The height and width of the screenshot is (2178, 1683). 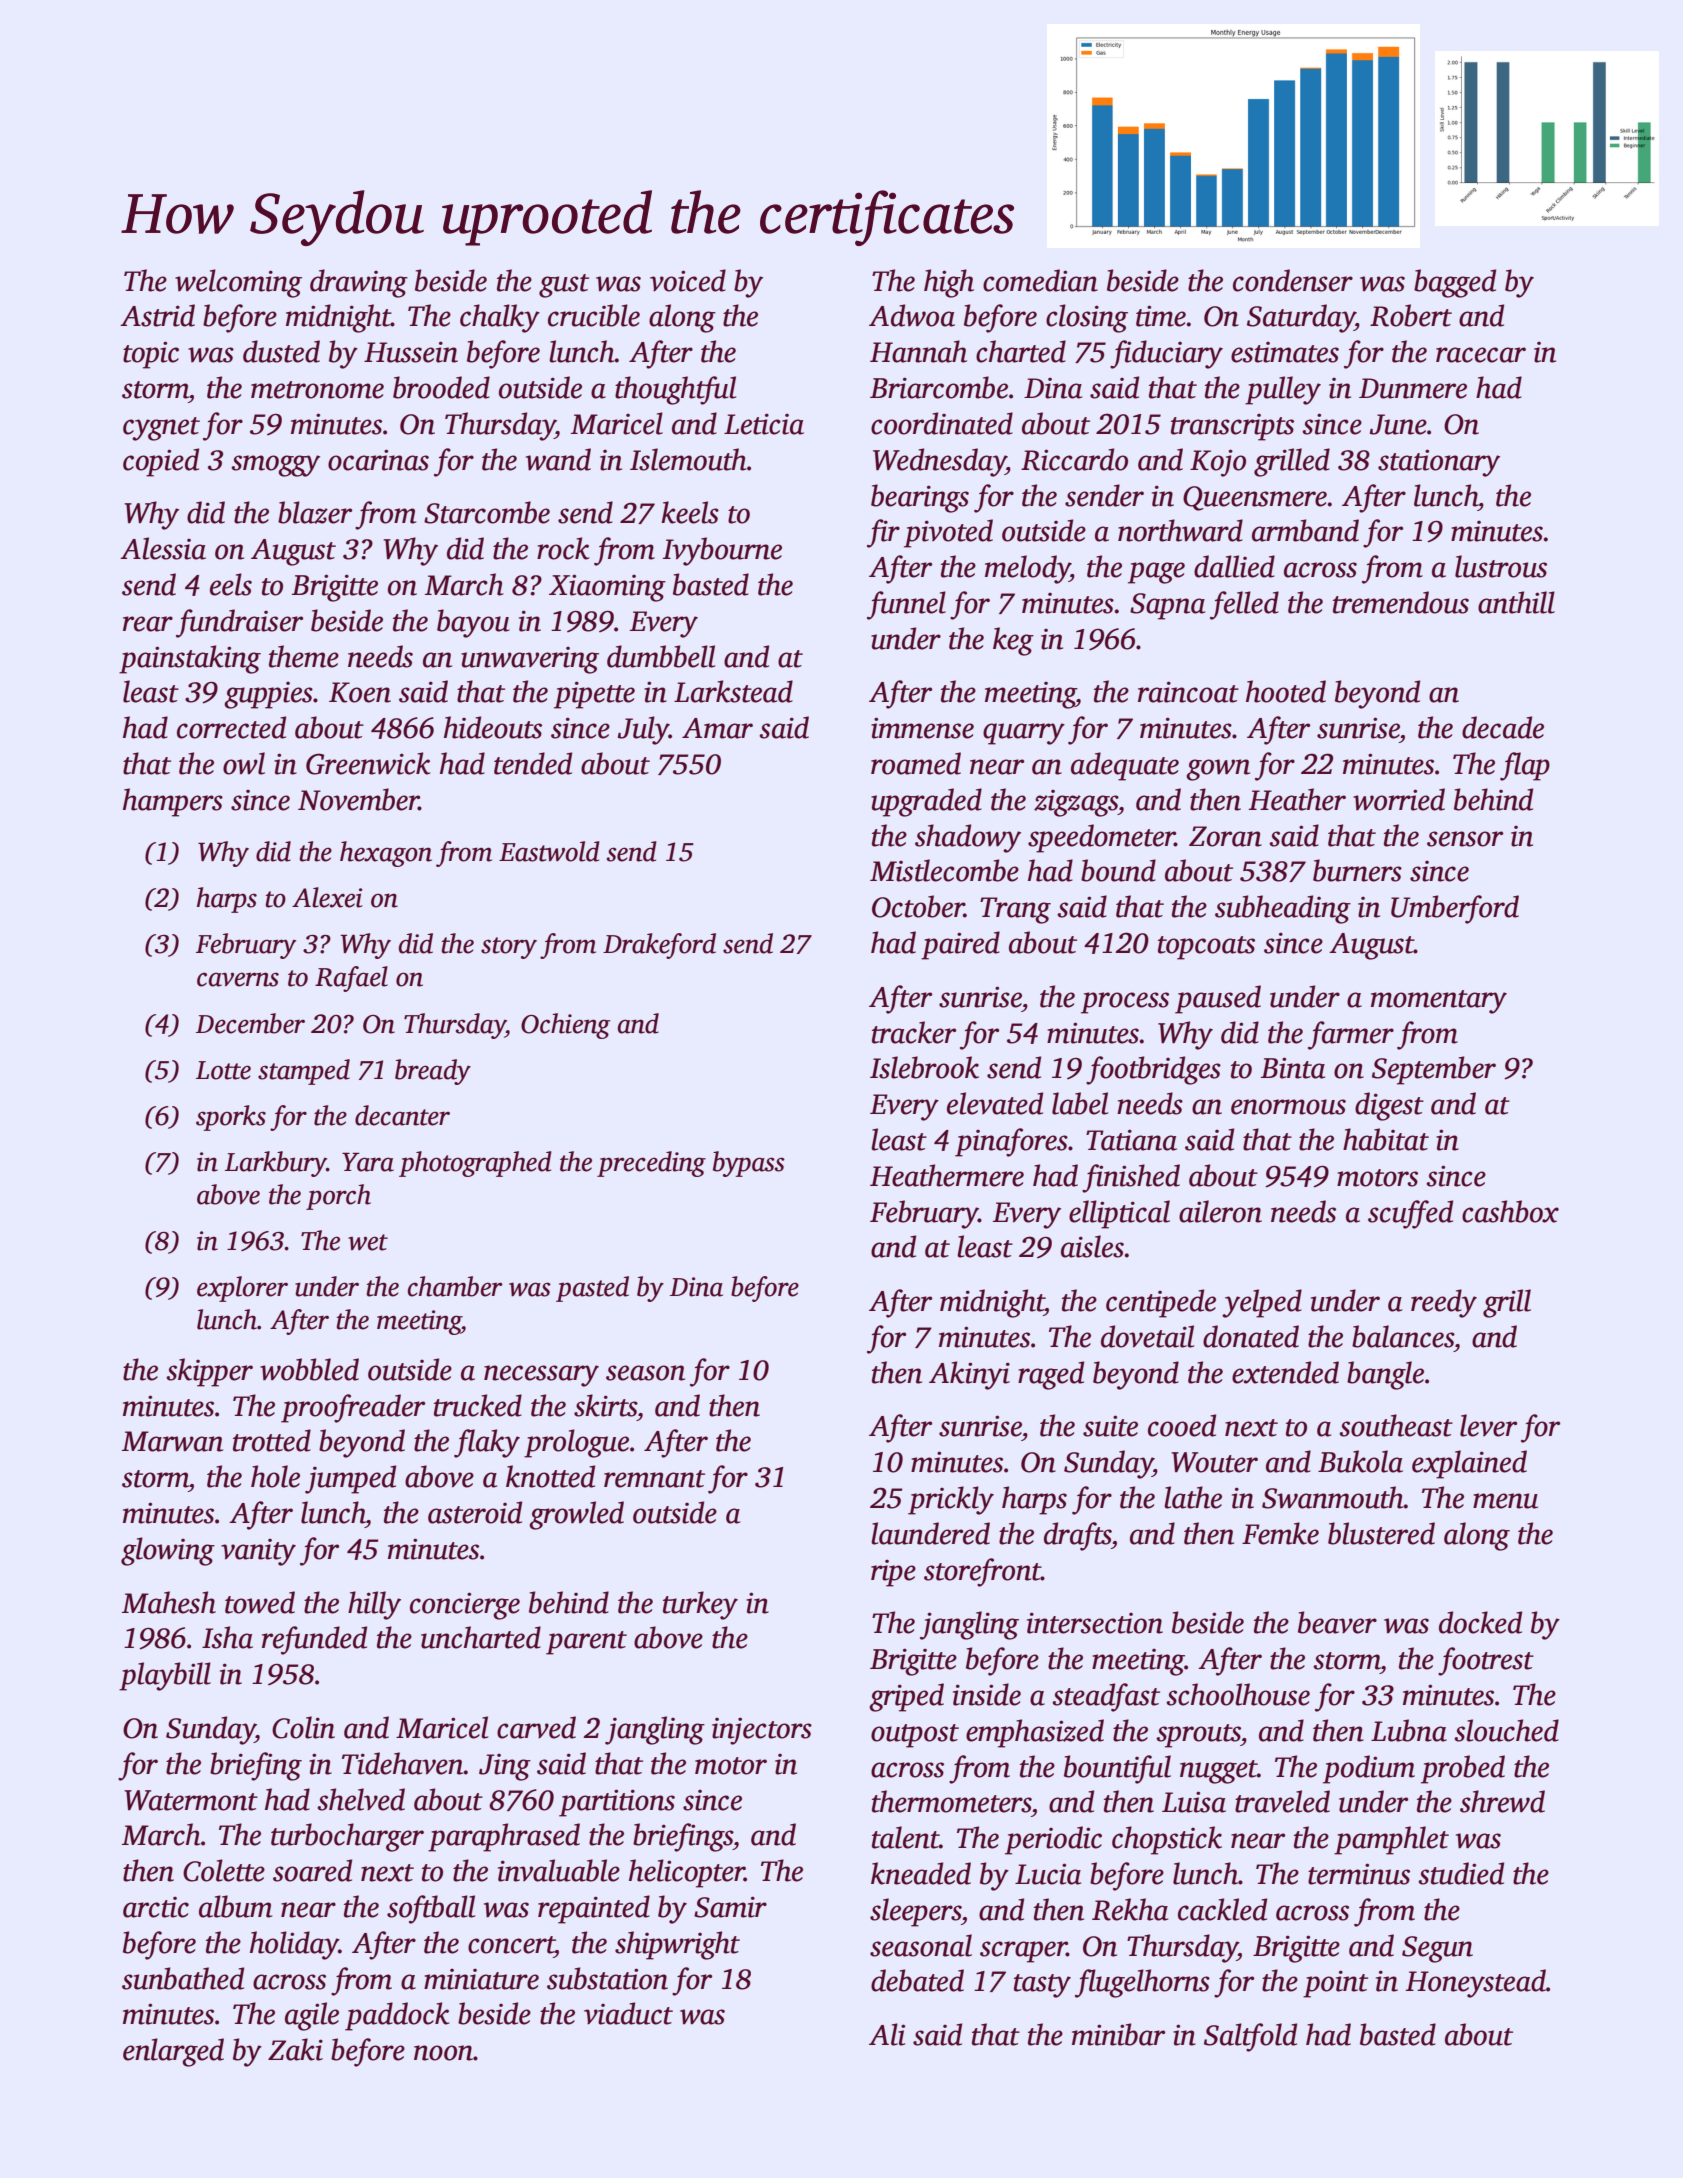 I want to click on asteroid, so click(x=475, y=1512).
